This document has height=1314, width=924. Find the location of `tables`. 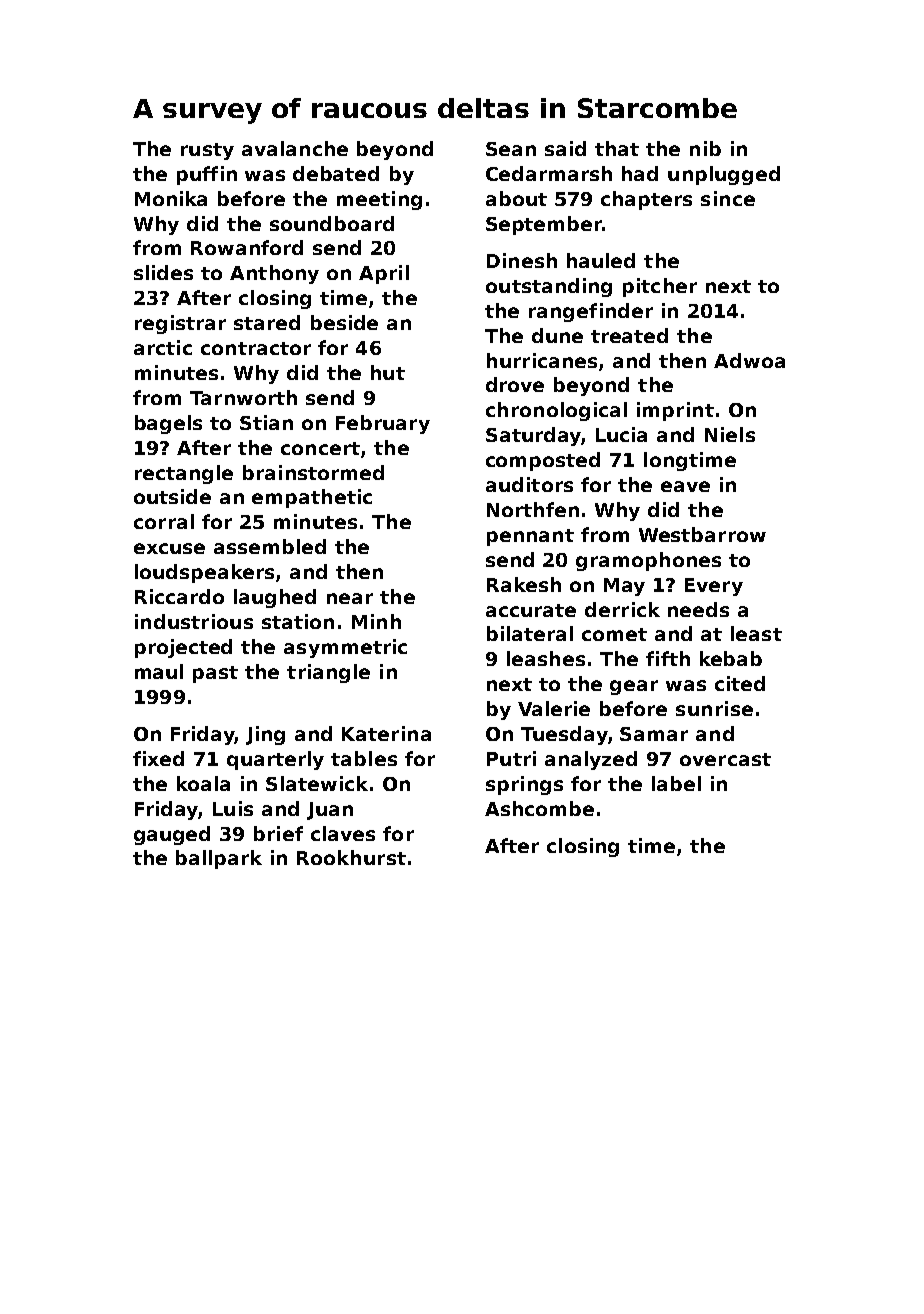

tables is located at coordinates (364, 758).
